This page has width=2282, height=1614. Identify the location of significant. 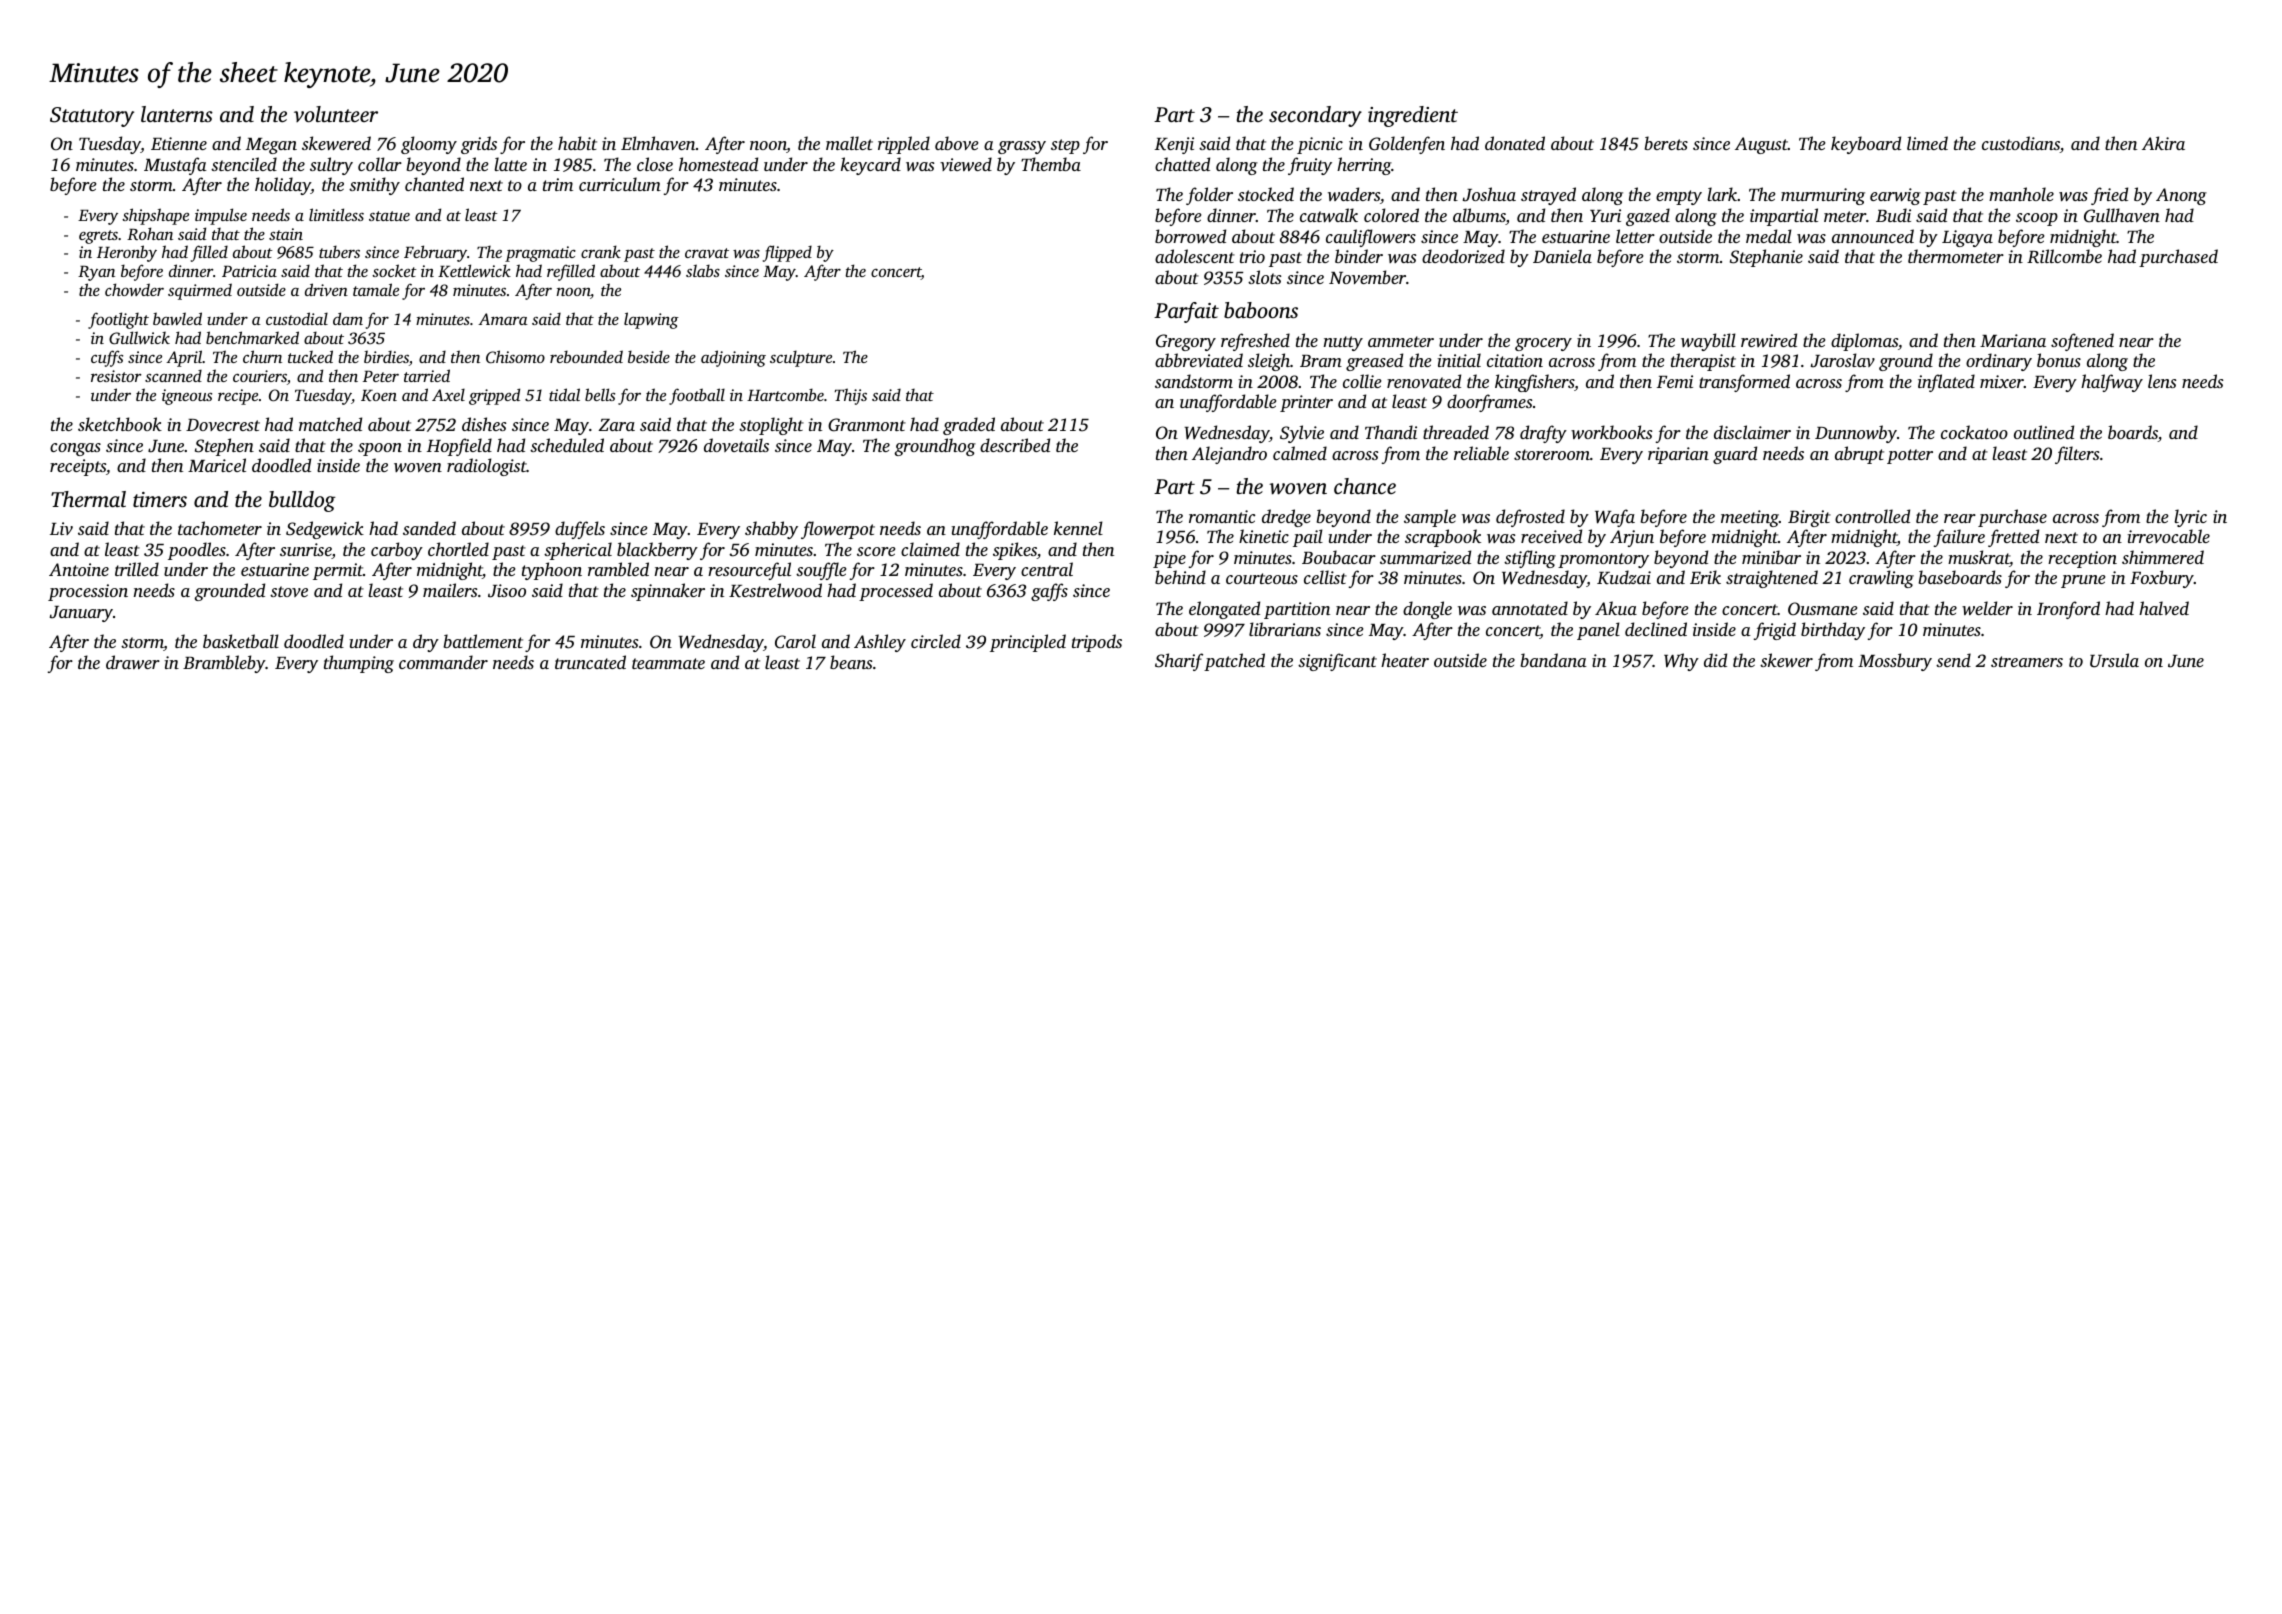
(1337, 662).
